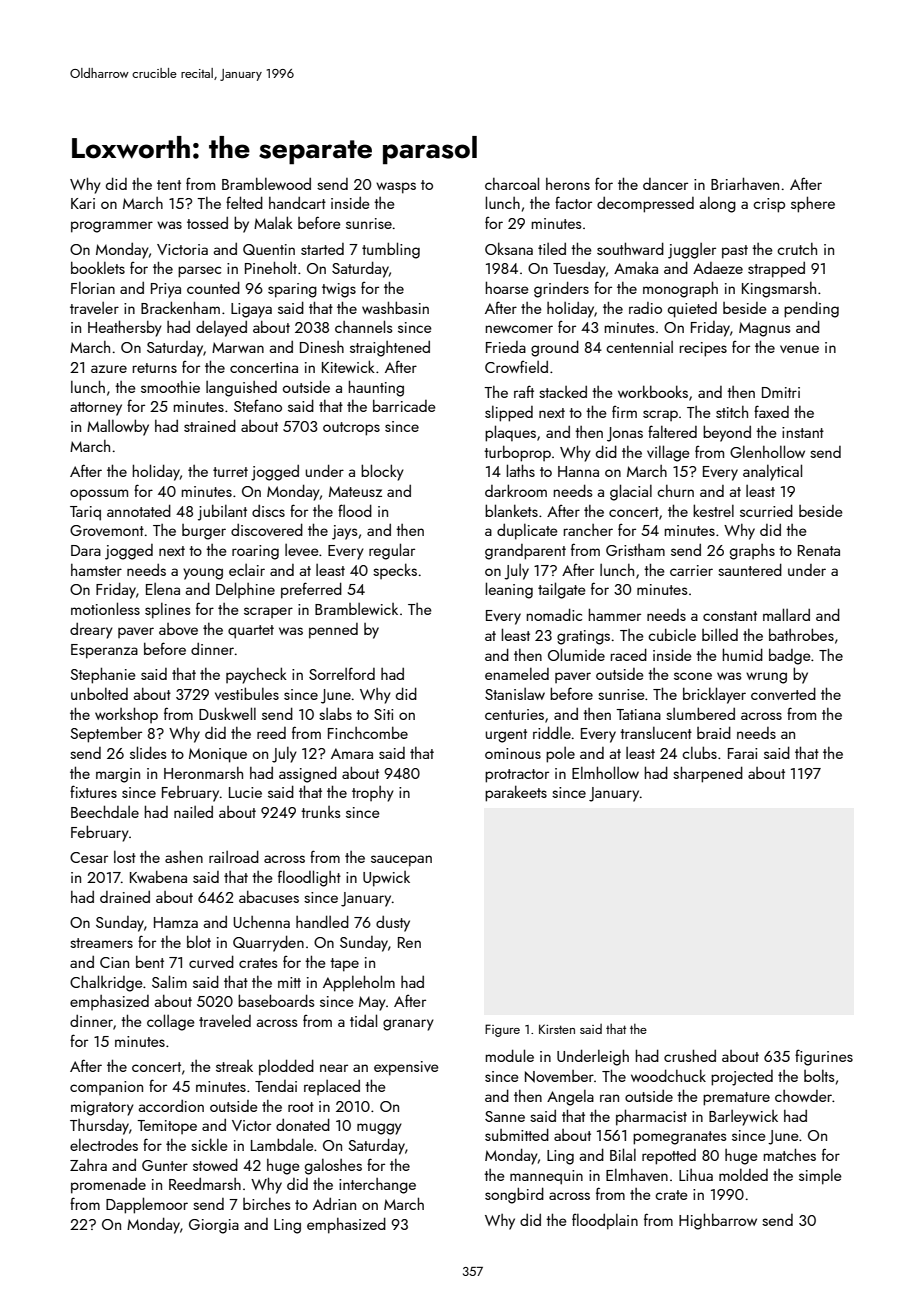 This page has height=1314, width=924. I want to click on Glenhollow, so click(767, 451).
